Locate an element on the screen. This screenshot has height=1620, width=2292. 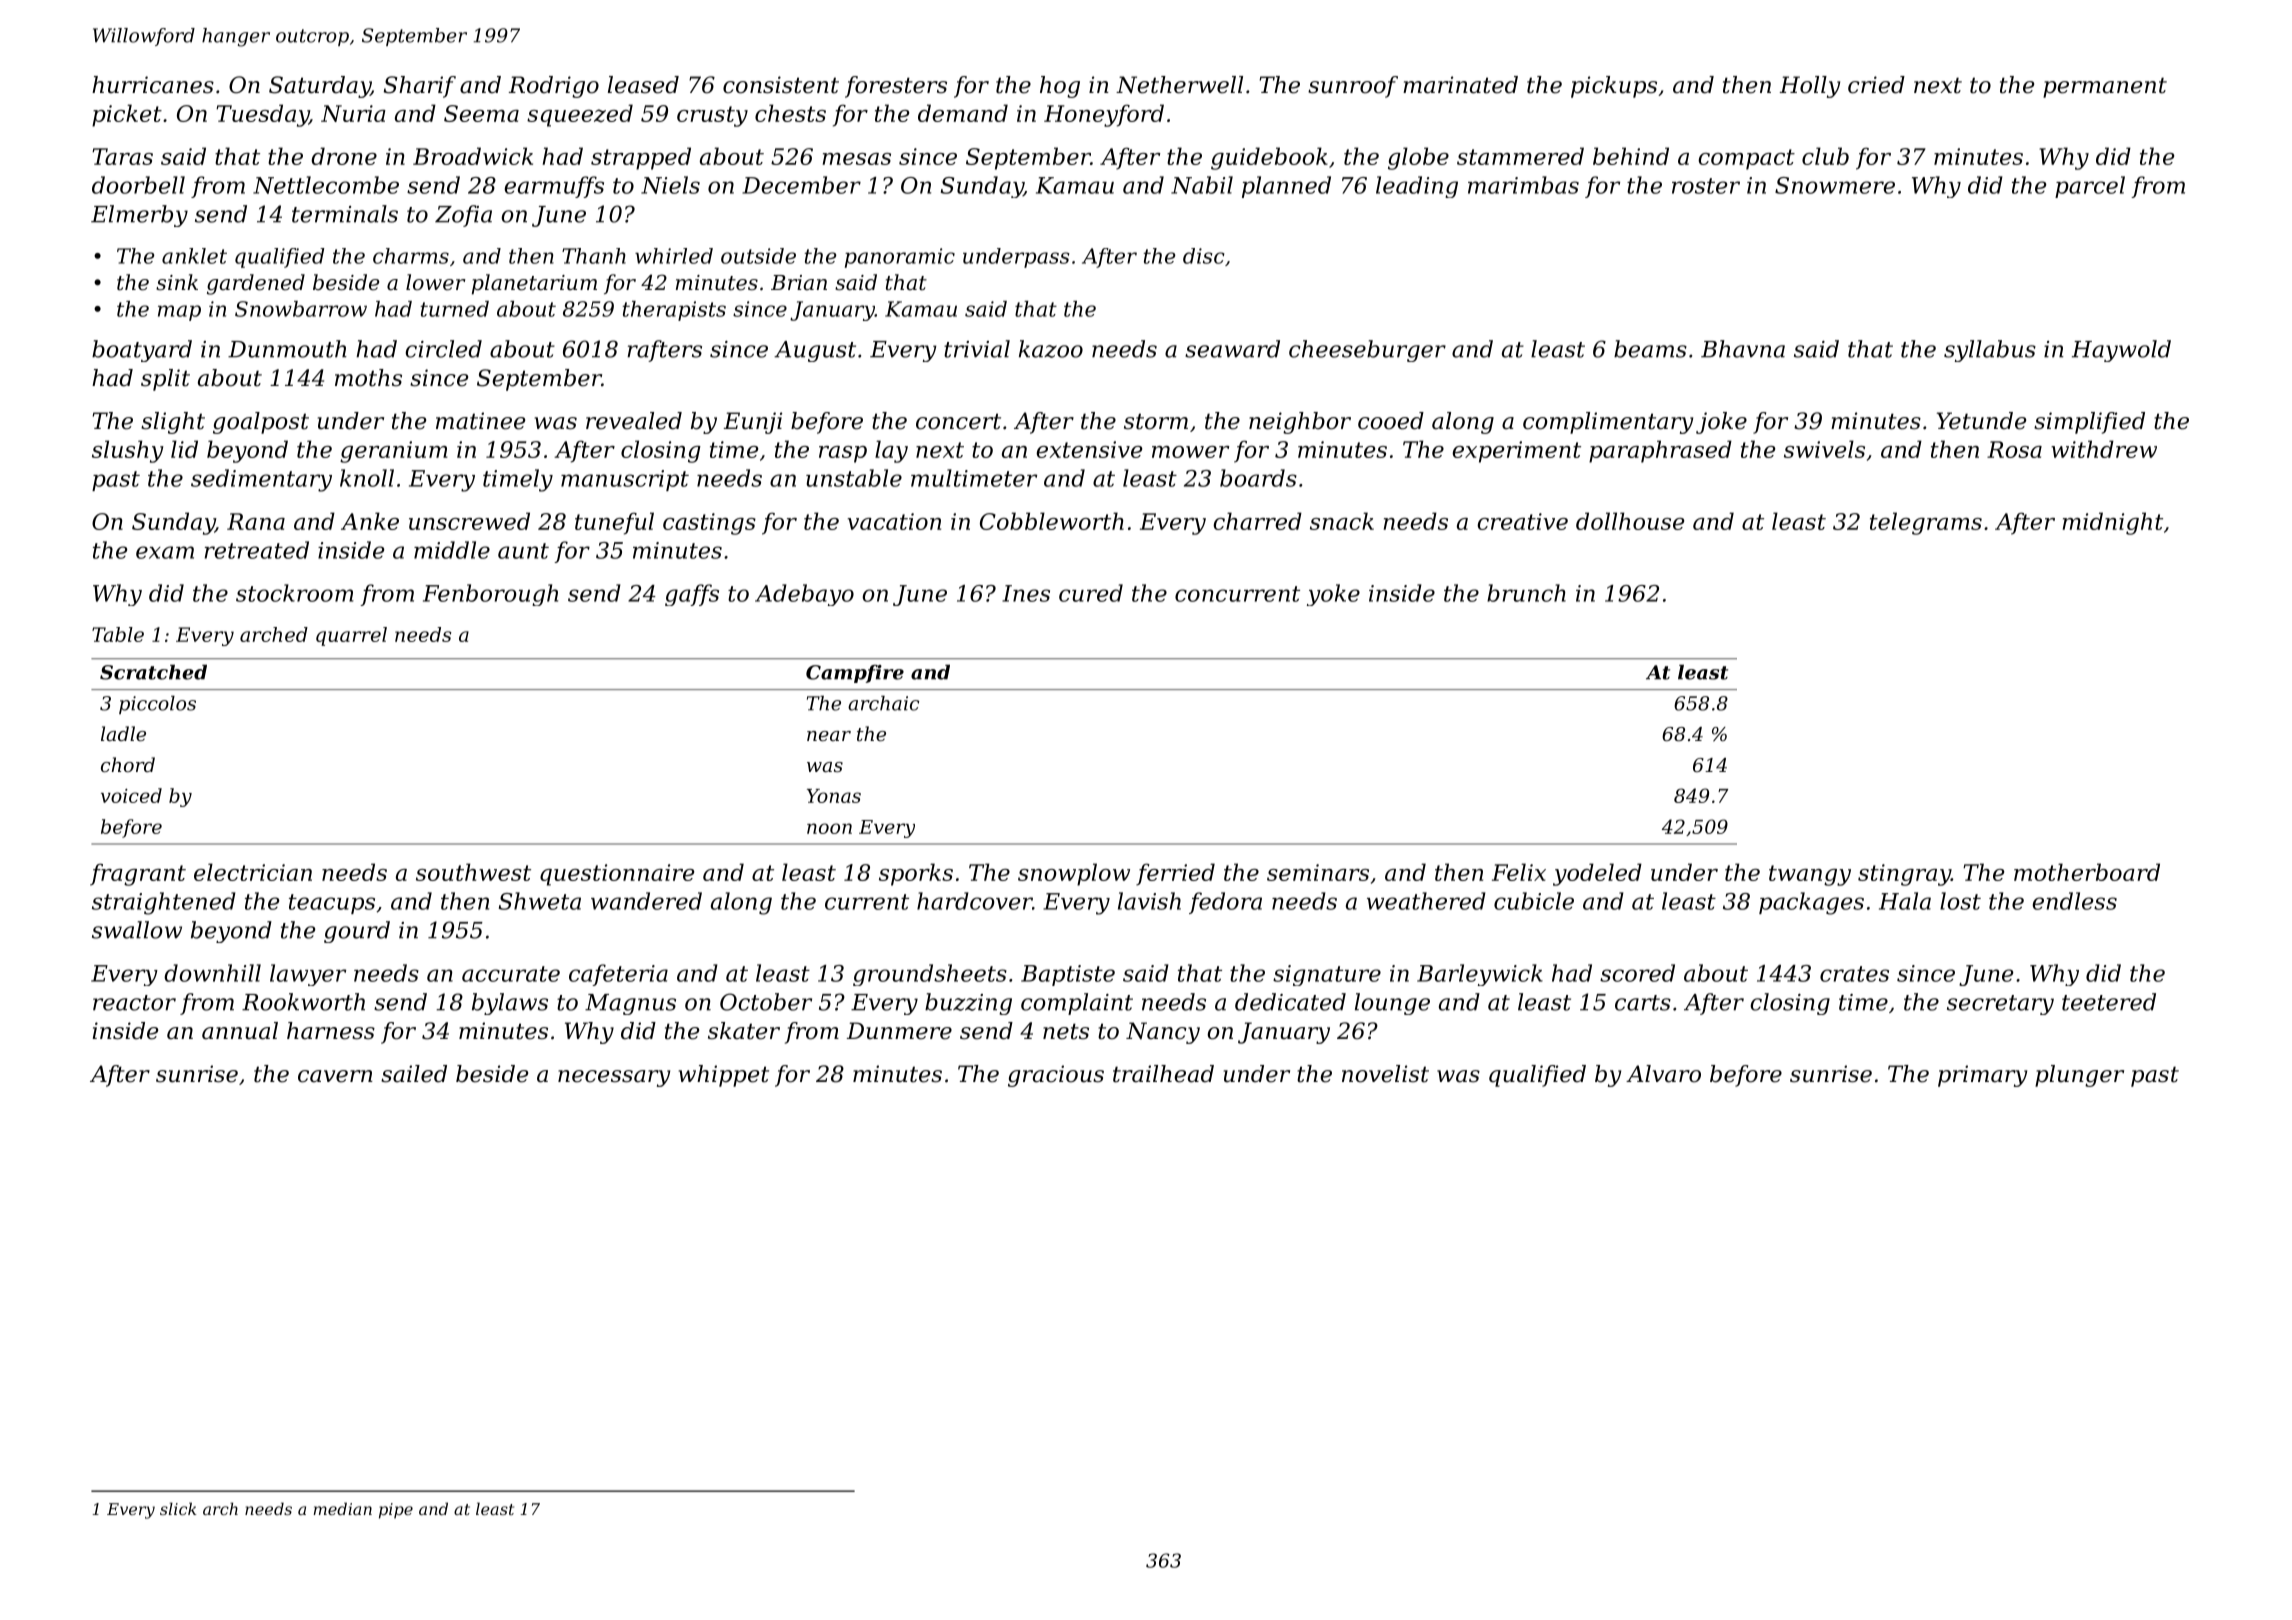
scored is located at coordinates (1637, 973).
